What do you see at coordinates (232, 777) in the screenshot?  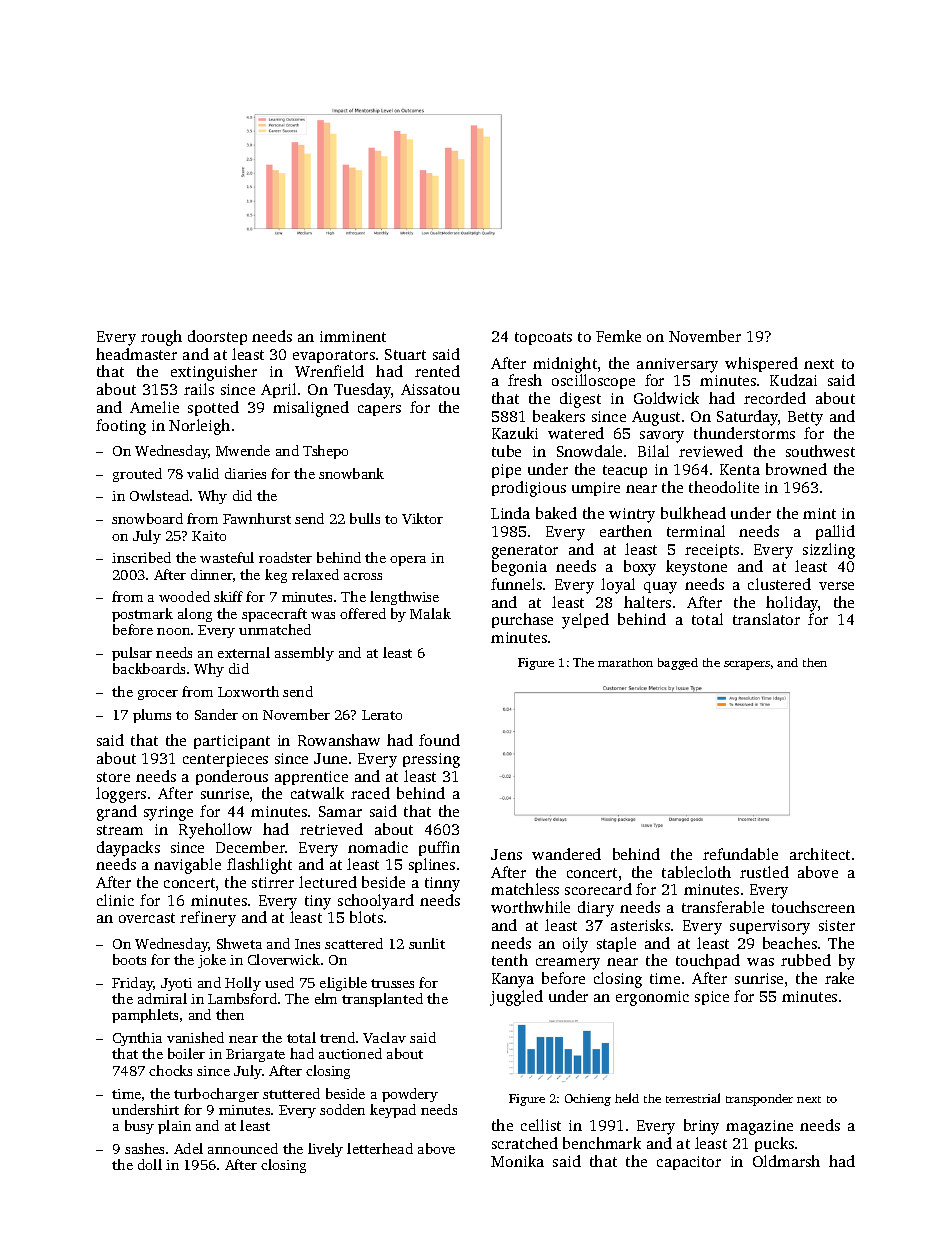 I see `ponderous` at bounding box center [232, 777].
